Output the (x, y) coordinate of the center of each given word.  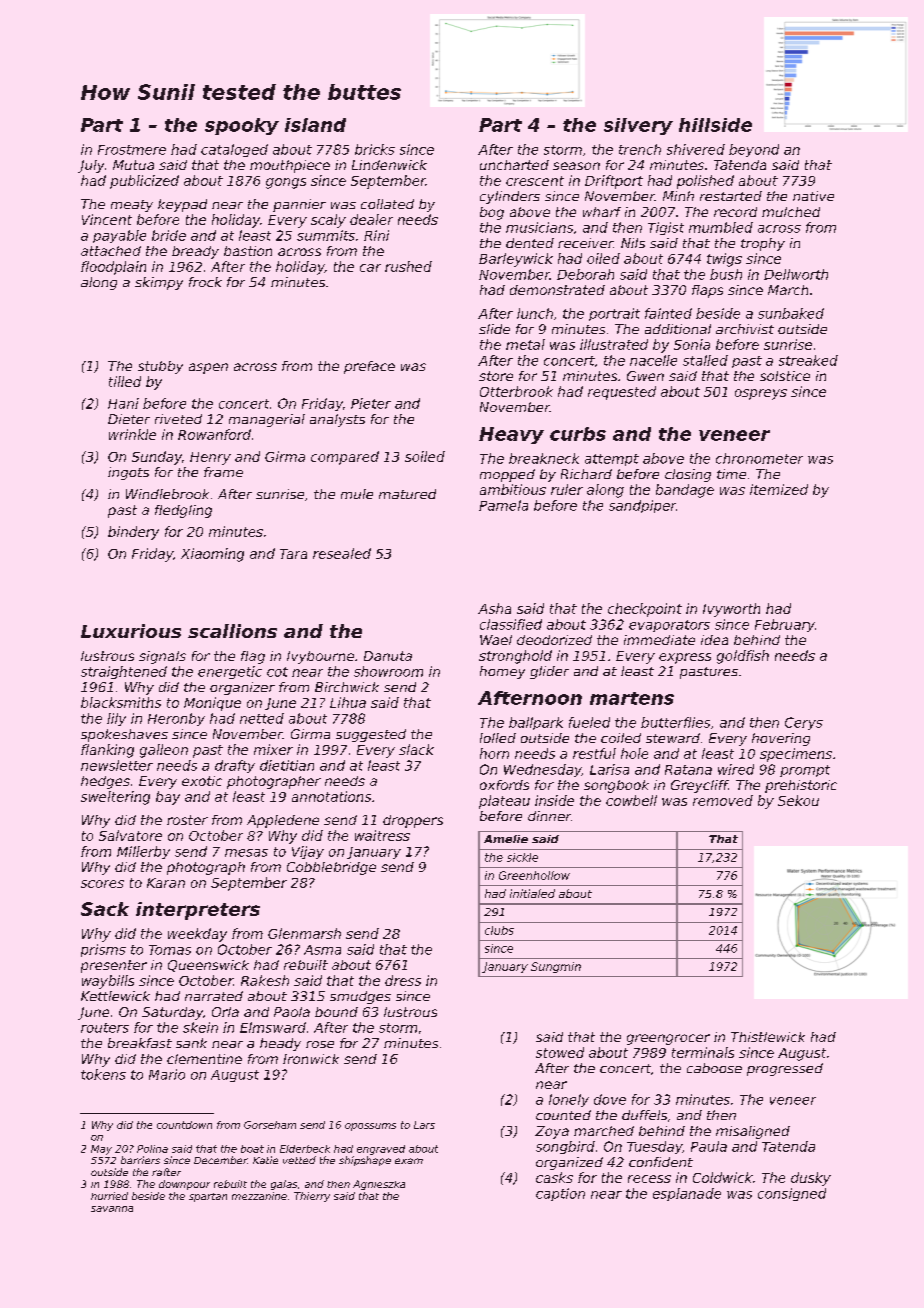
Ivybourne (320, 657)
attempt (612, 460)
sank (191, 1043)
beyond (754, 150)
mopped (507, 475)
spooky (242, 126)
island (315, 125)
